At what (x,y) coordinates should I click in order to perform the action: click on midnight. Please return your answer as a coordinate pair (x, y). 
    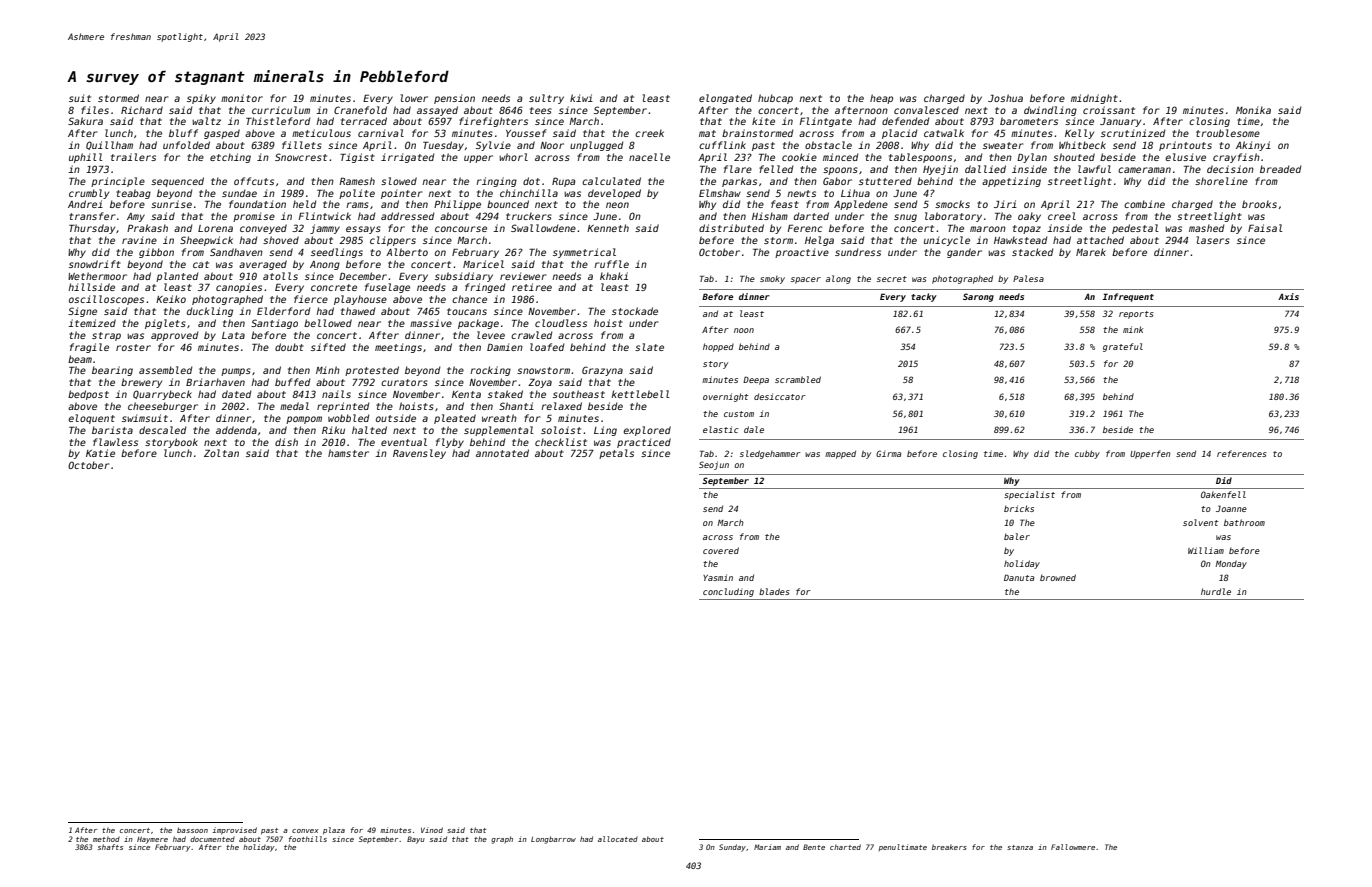
    Looking at the image, I should click on (1094, 99).
